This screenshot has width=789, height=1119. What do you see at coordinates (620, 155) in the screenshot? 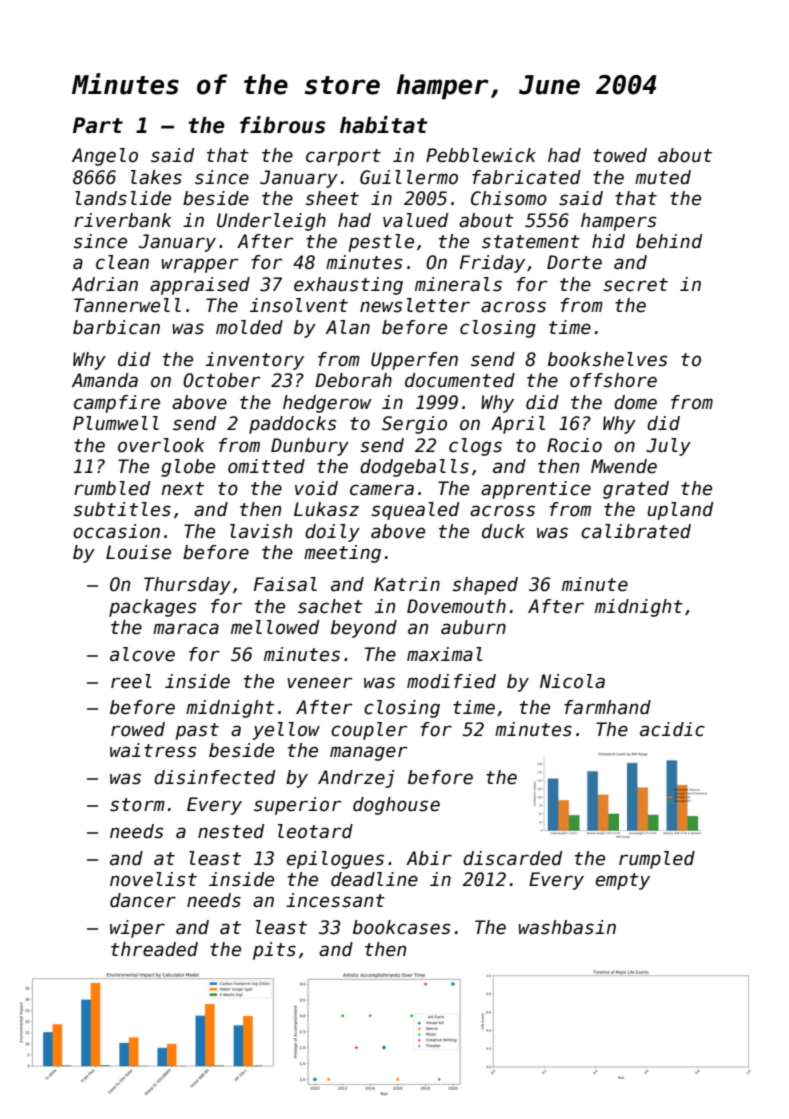
I see `towed` at bounding box center [620, 155].
